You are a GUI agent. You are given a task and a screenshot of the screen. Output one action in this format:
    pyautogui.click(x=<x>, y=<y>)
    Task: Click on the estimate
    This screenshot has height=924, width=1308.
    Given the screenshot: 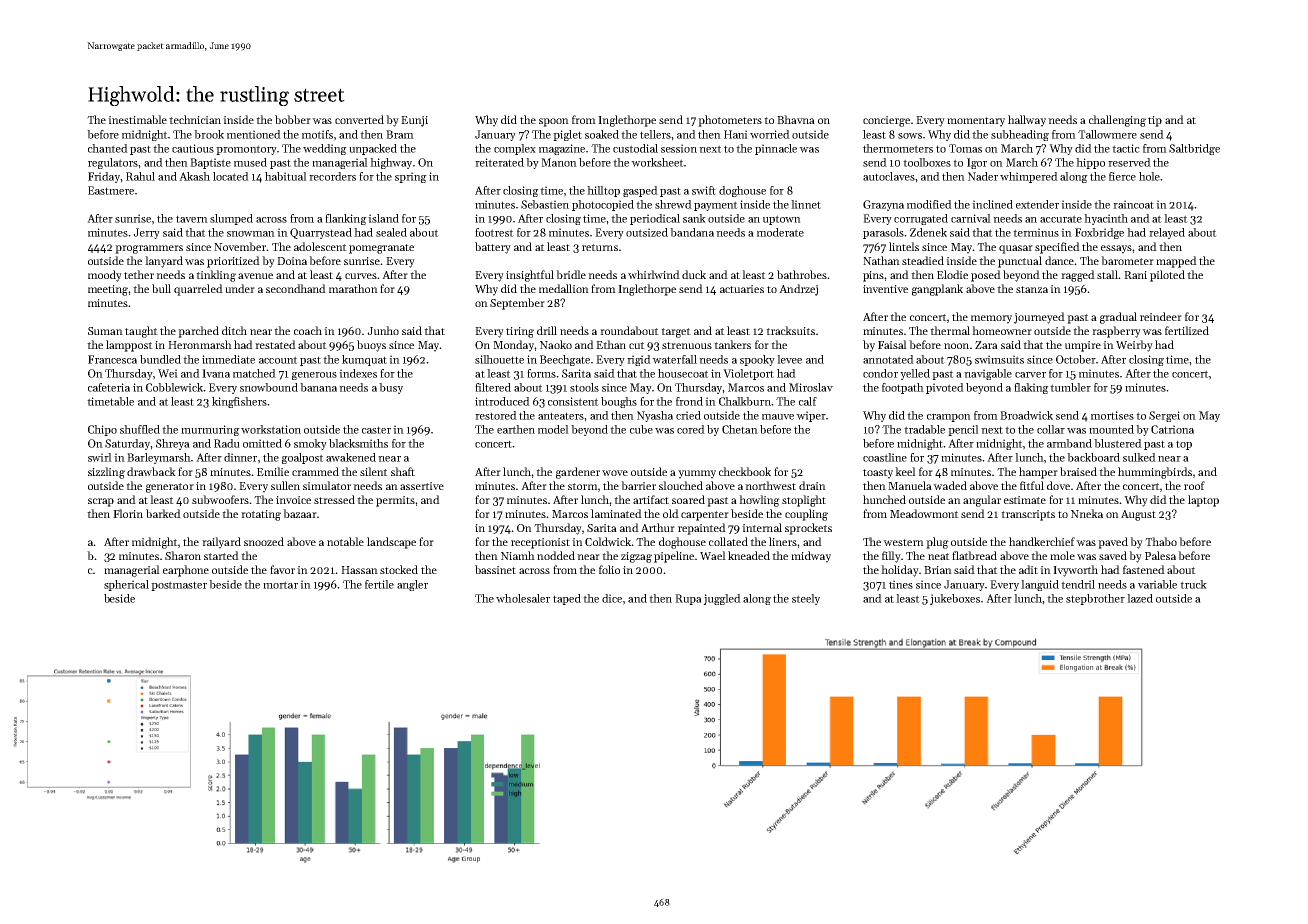 What is the action you would take?
    pyautogui.click(x=1025, y=500)
